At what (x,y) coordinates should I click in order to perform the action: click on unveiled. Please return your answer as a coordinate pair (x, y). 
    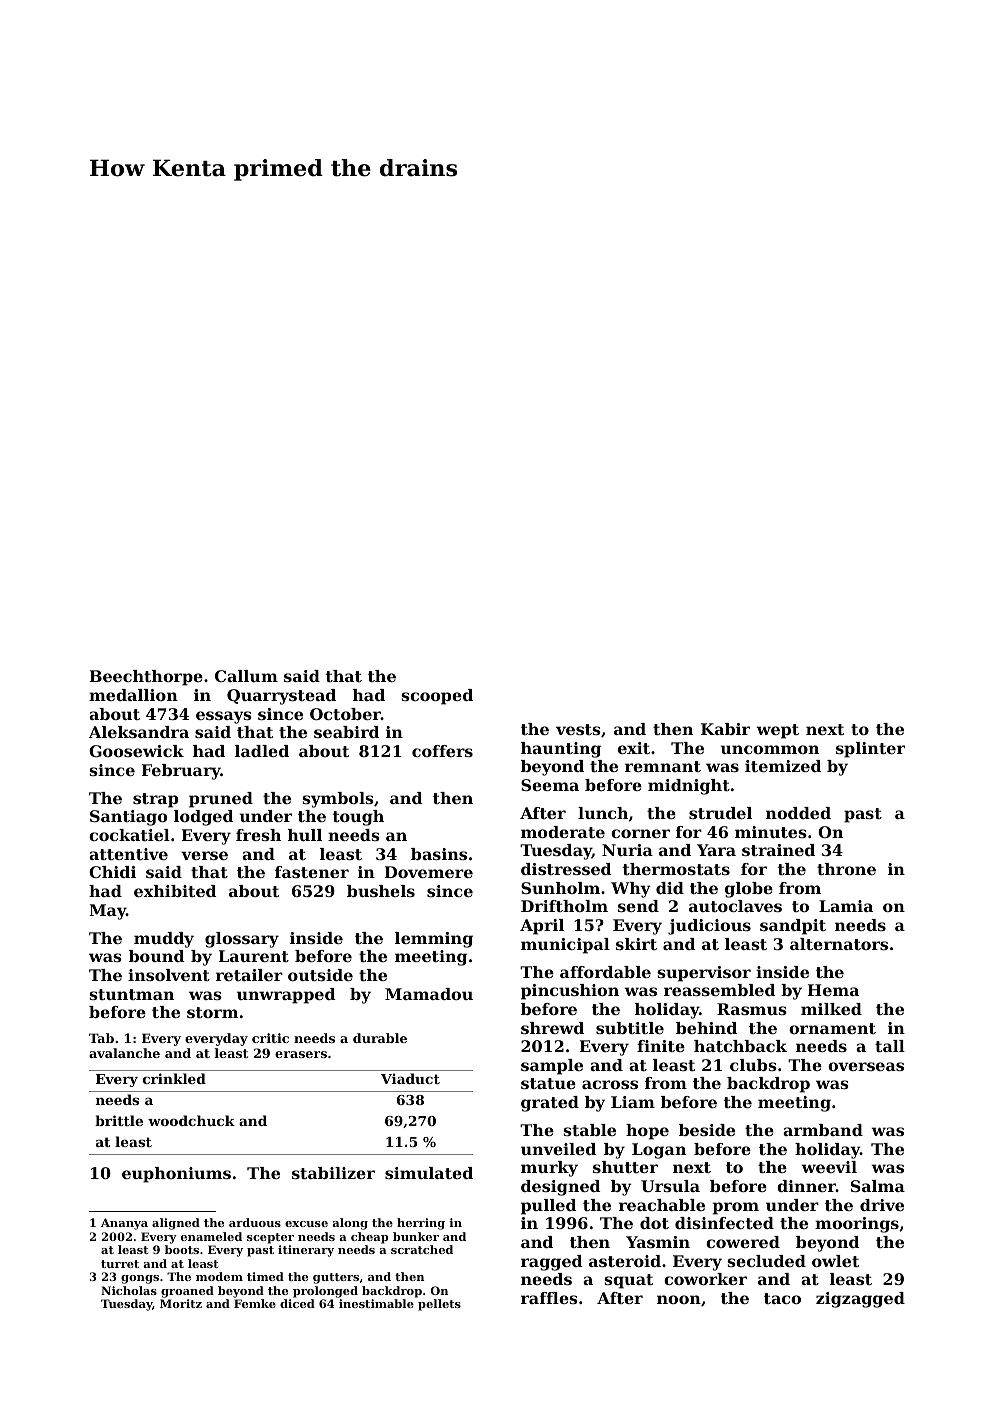
    Looking at the image, I should click on (558, 1149).
